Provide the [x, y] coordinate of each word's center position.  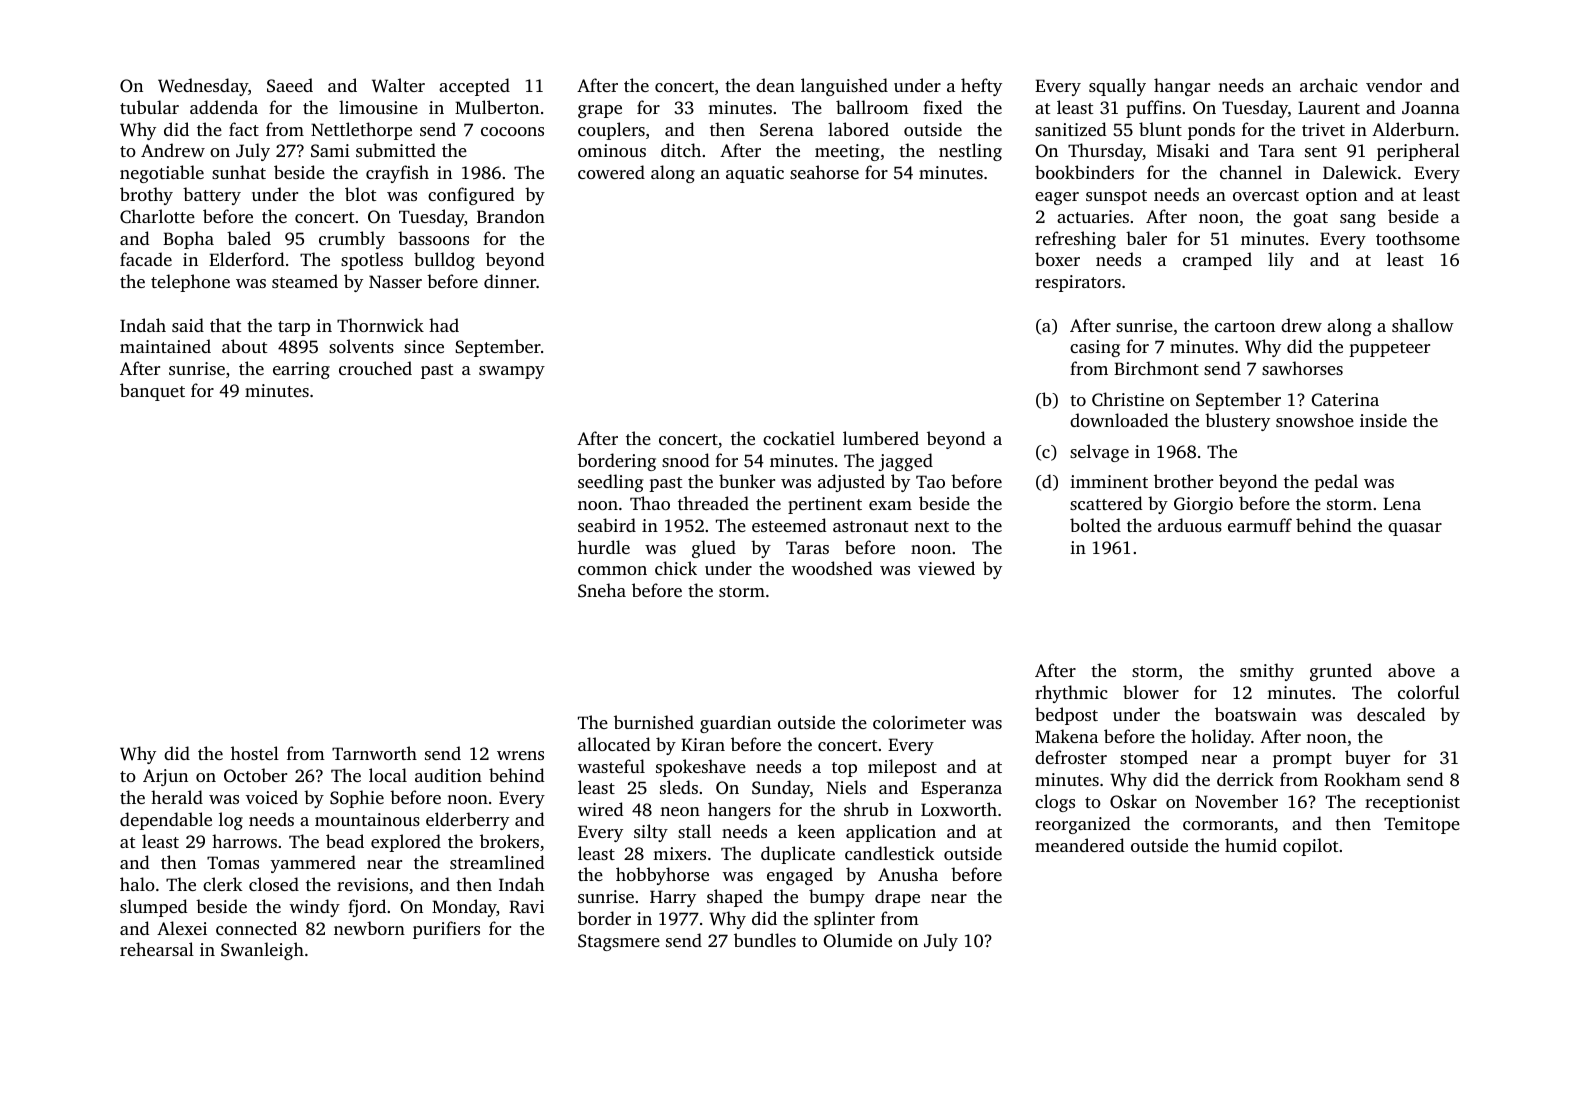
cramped [1217, 261]
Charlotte [157, 216]
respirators [1078, 283]
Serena [787, 130]
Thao [650, 503]
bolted [1095, 525]
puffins [1153, 109]
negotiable [162, 174]
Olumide [857, 940]
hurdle [604, 547]
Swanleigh [262, 951]
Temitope [1422, 825]
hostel [255, 753]
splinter [844, 920]
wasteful [611, 766]
